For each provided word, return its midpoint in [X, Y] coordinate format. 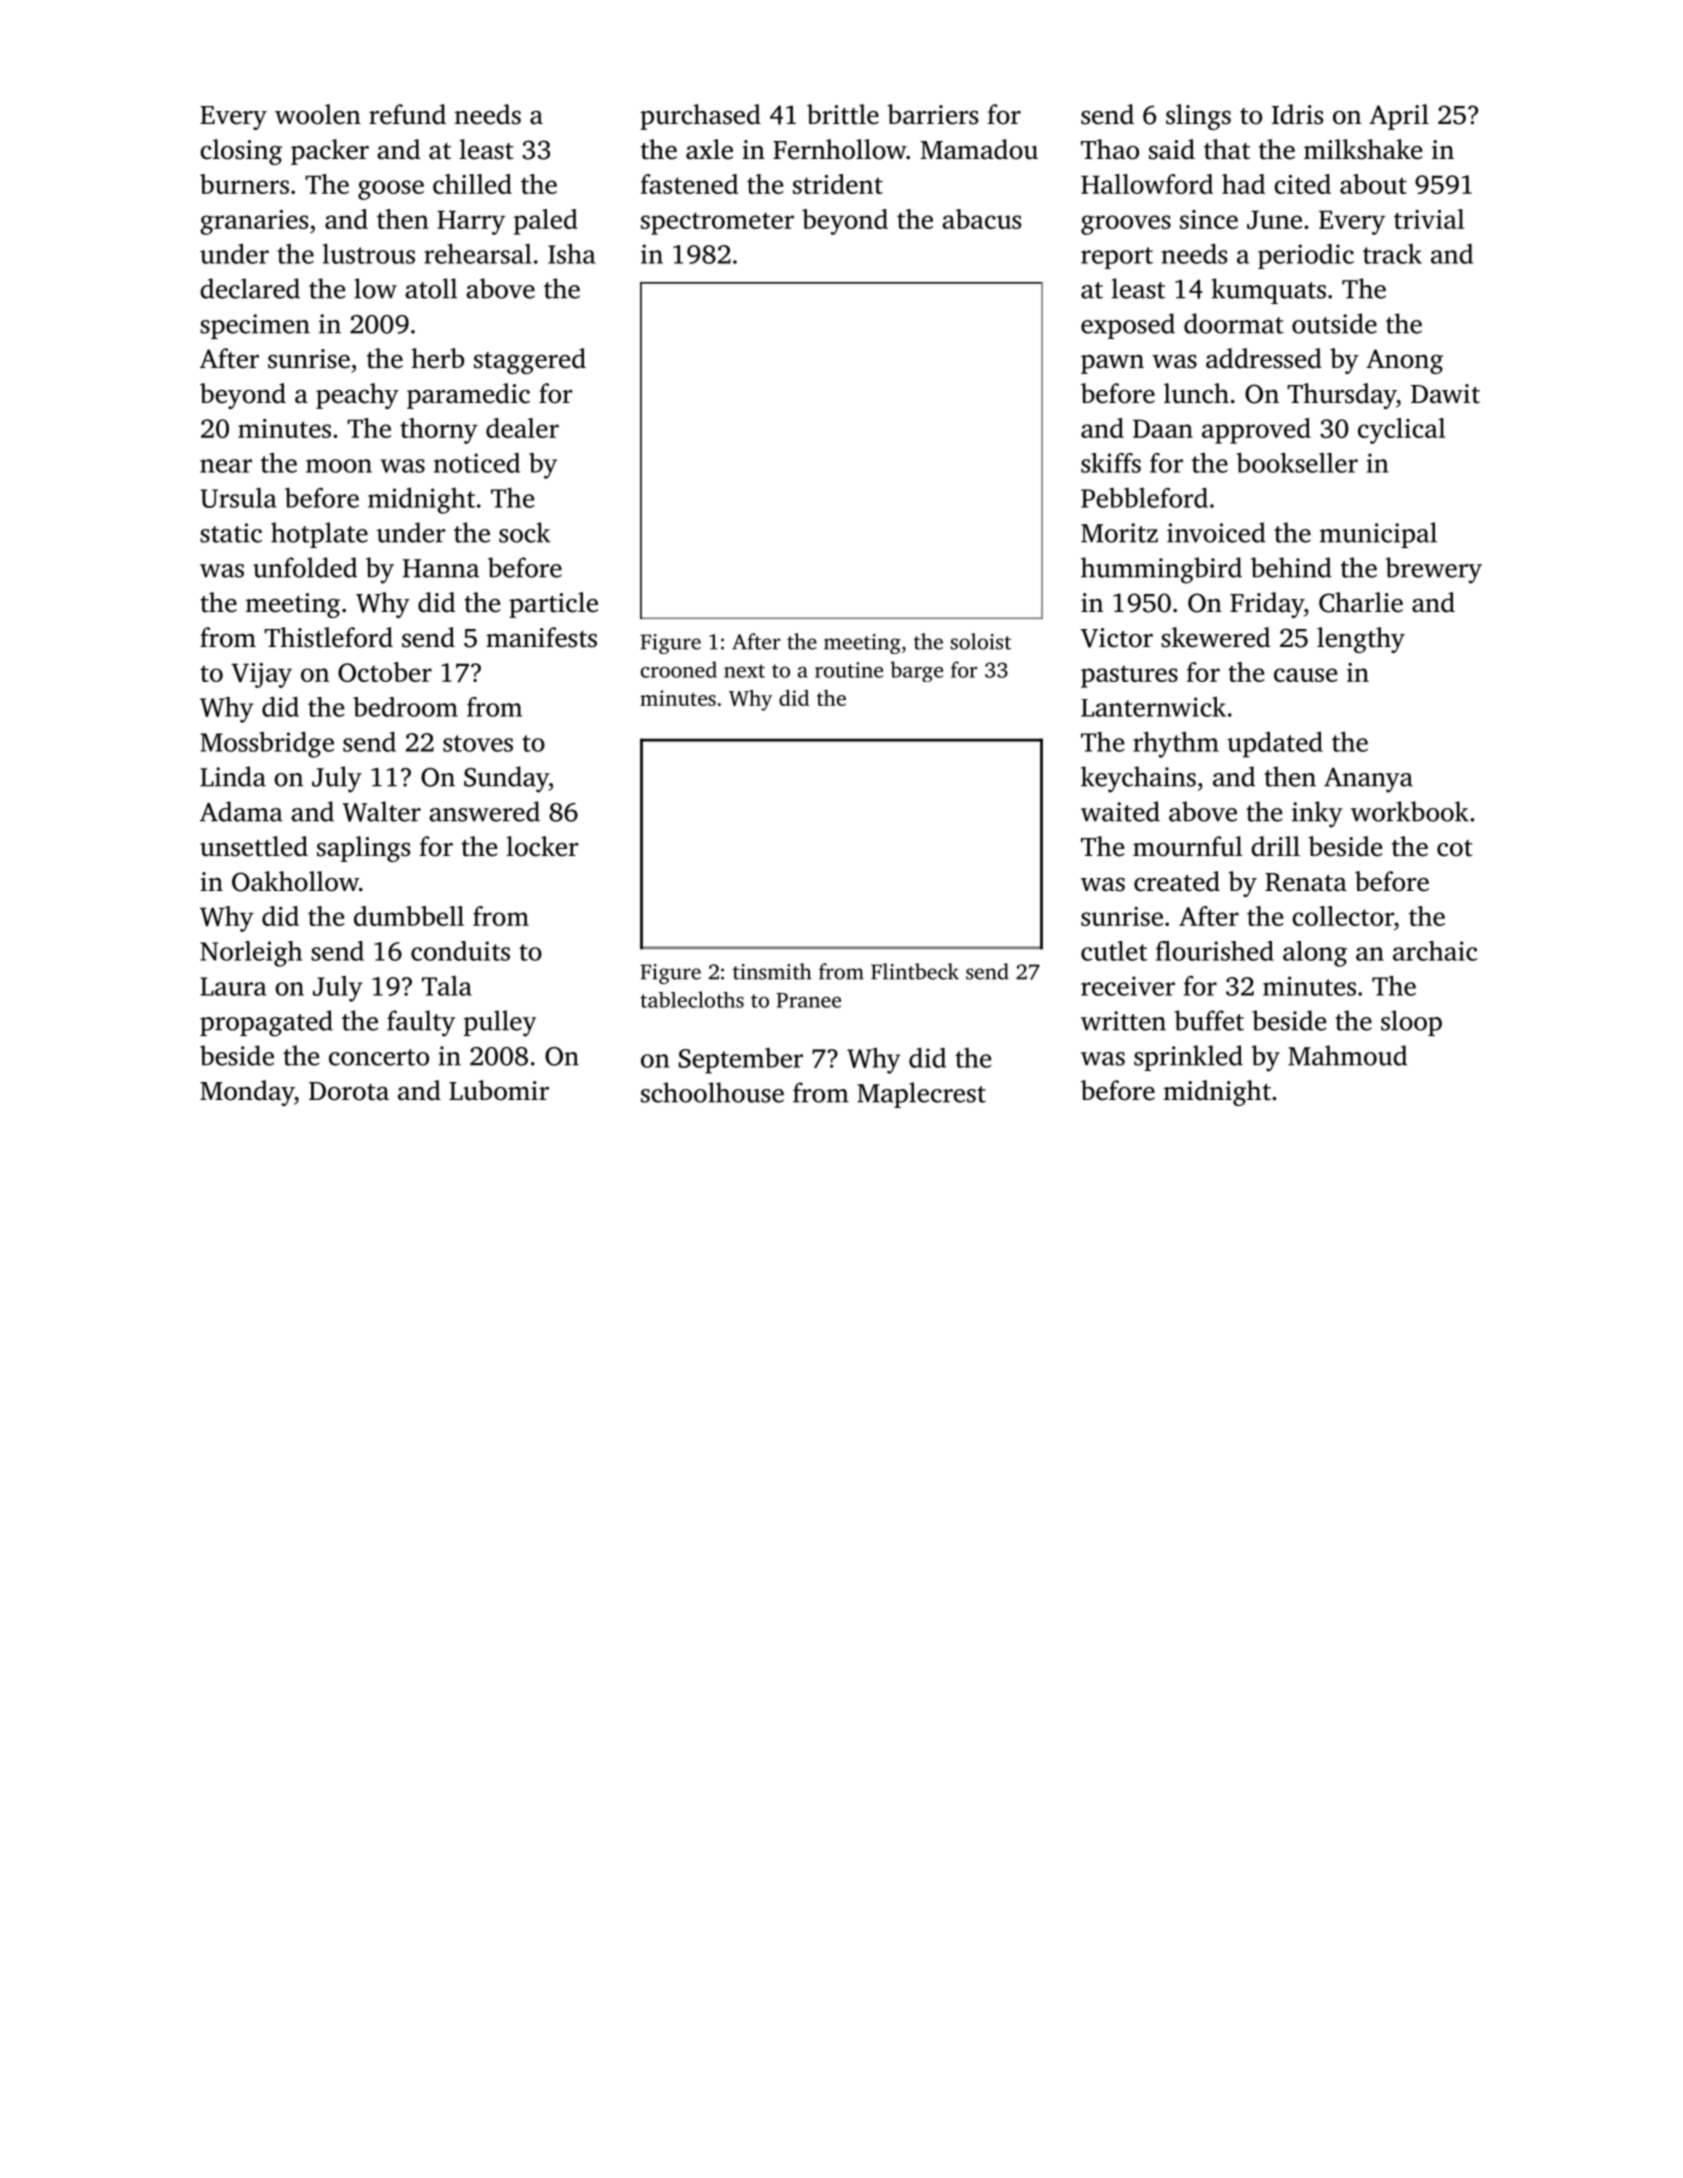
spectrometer [717, 223]
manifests [541, 637]
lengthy [1361, 640]
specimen [255, 326]
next [744, 671]
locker [542, 846]
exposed [1128, 326]
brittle [843, 114]
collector [1343, 916]
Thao [1110, 149]
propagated [266, 1023]
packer [330, 152]
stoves [478, 743]
